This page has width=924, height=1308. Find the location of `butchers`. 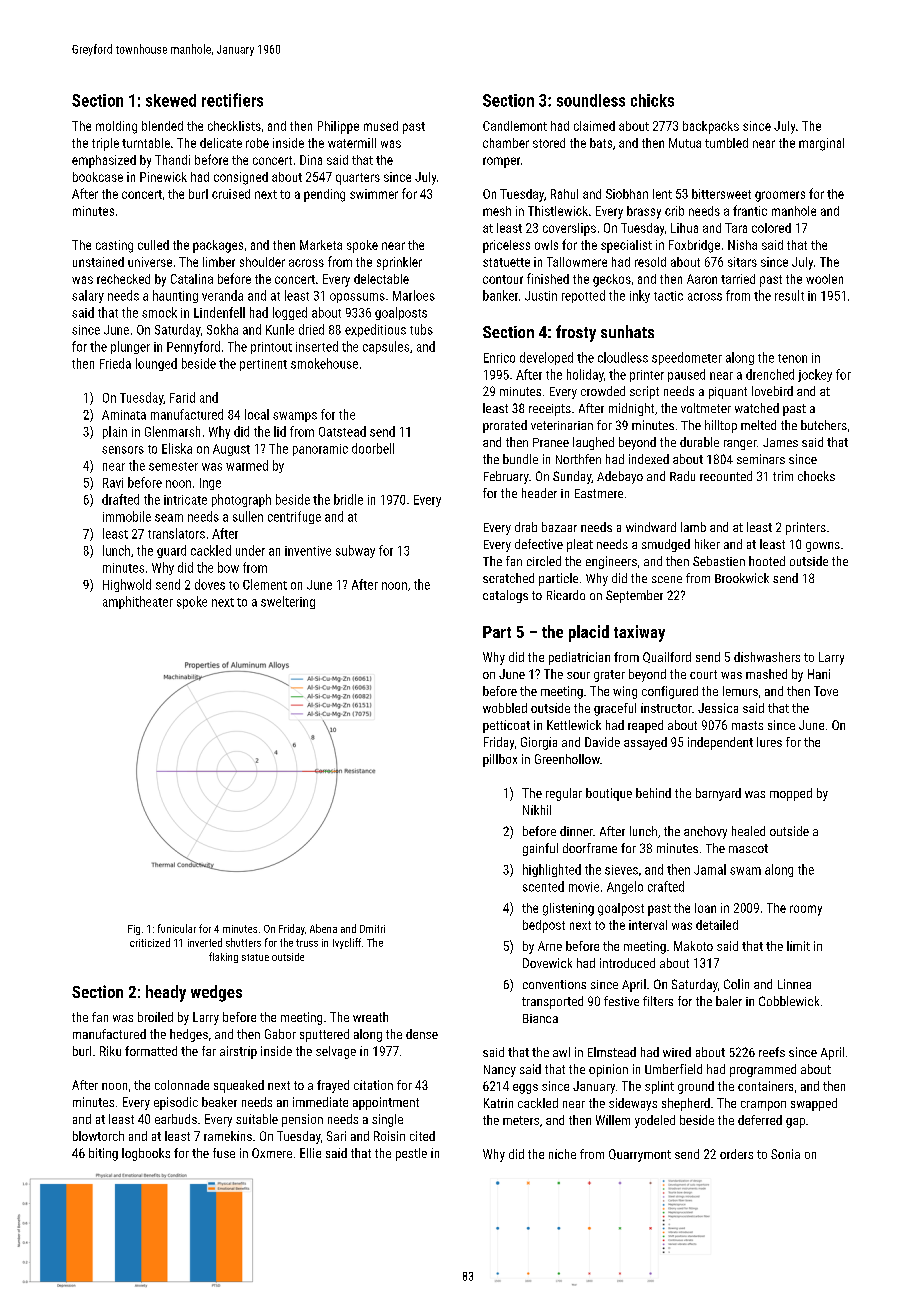

butchers is located at coordinates (824, 425).
